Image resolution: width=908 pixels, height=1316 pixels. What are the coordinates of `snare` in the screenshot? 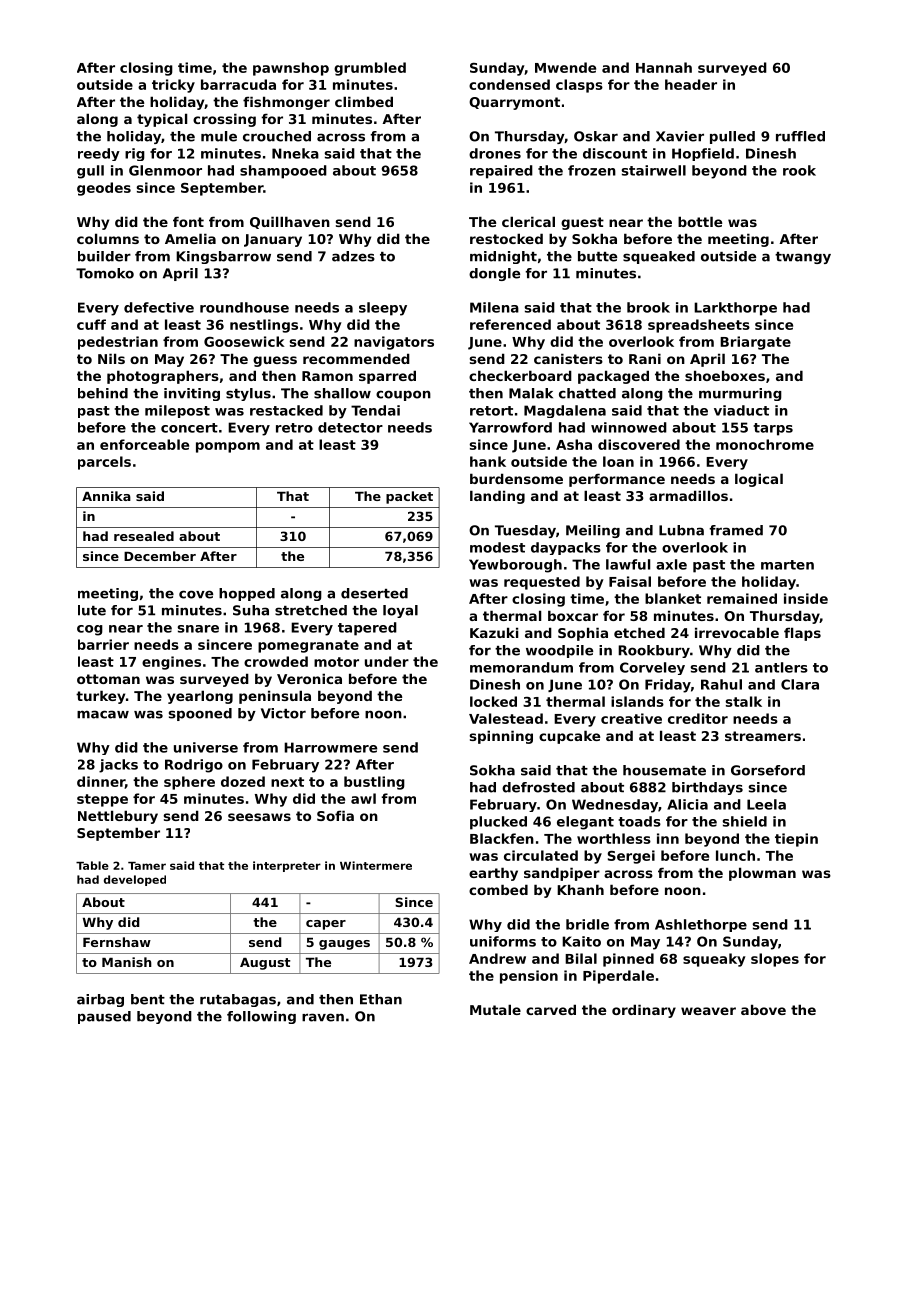 It's located at (198, 629).
